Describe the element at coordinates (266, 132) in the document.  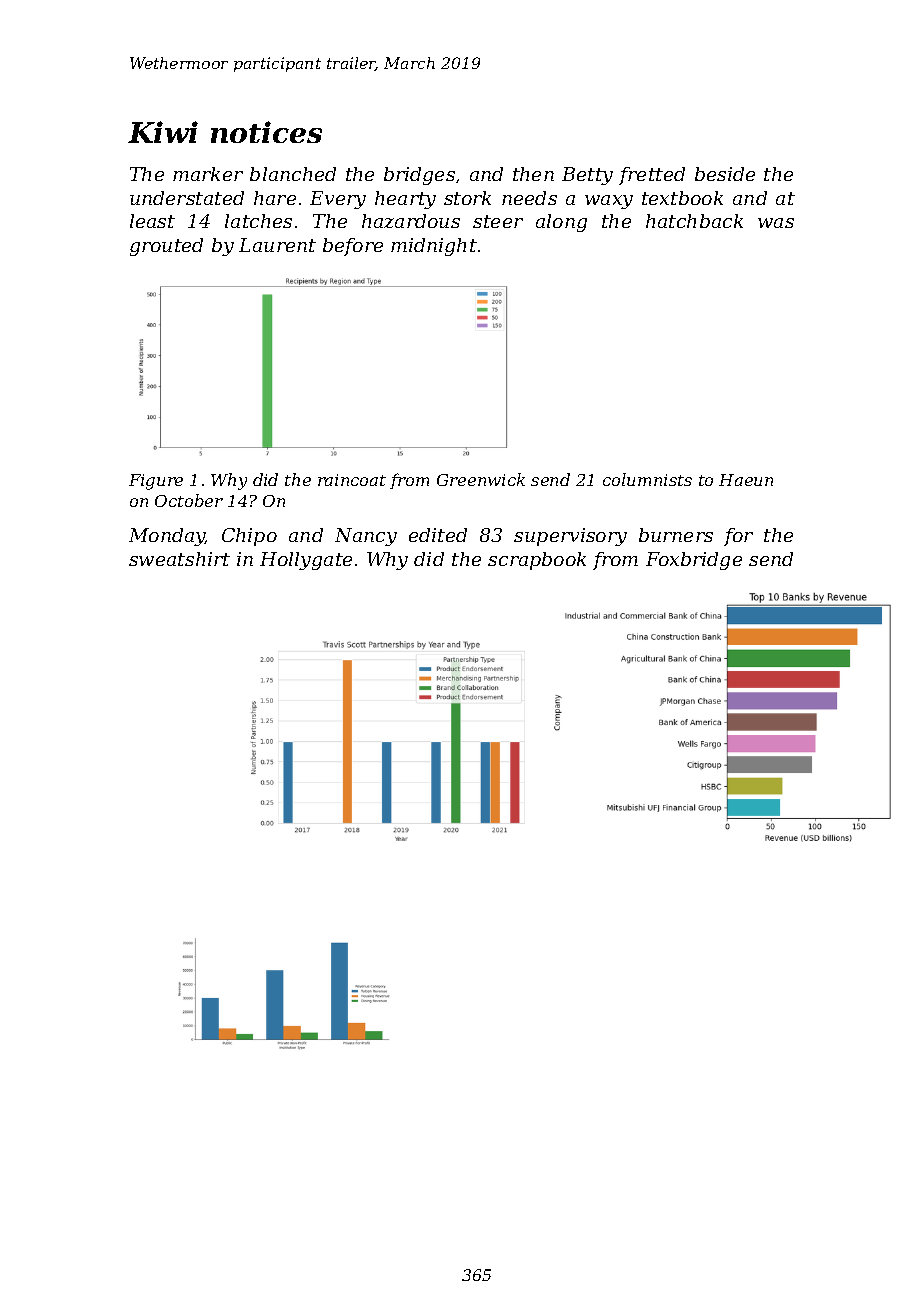
I see `notices` at that location.
